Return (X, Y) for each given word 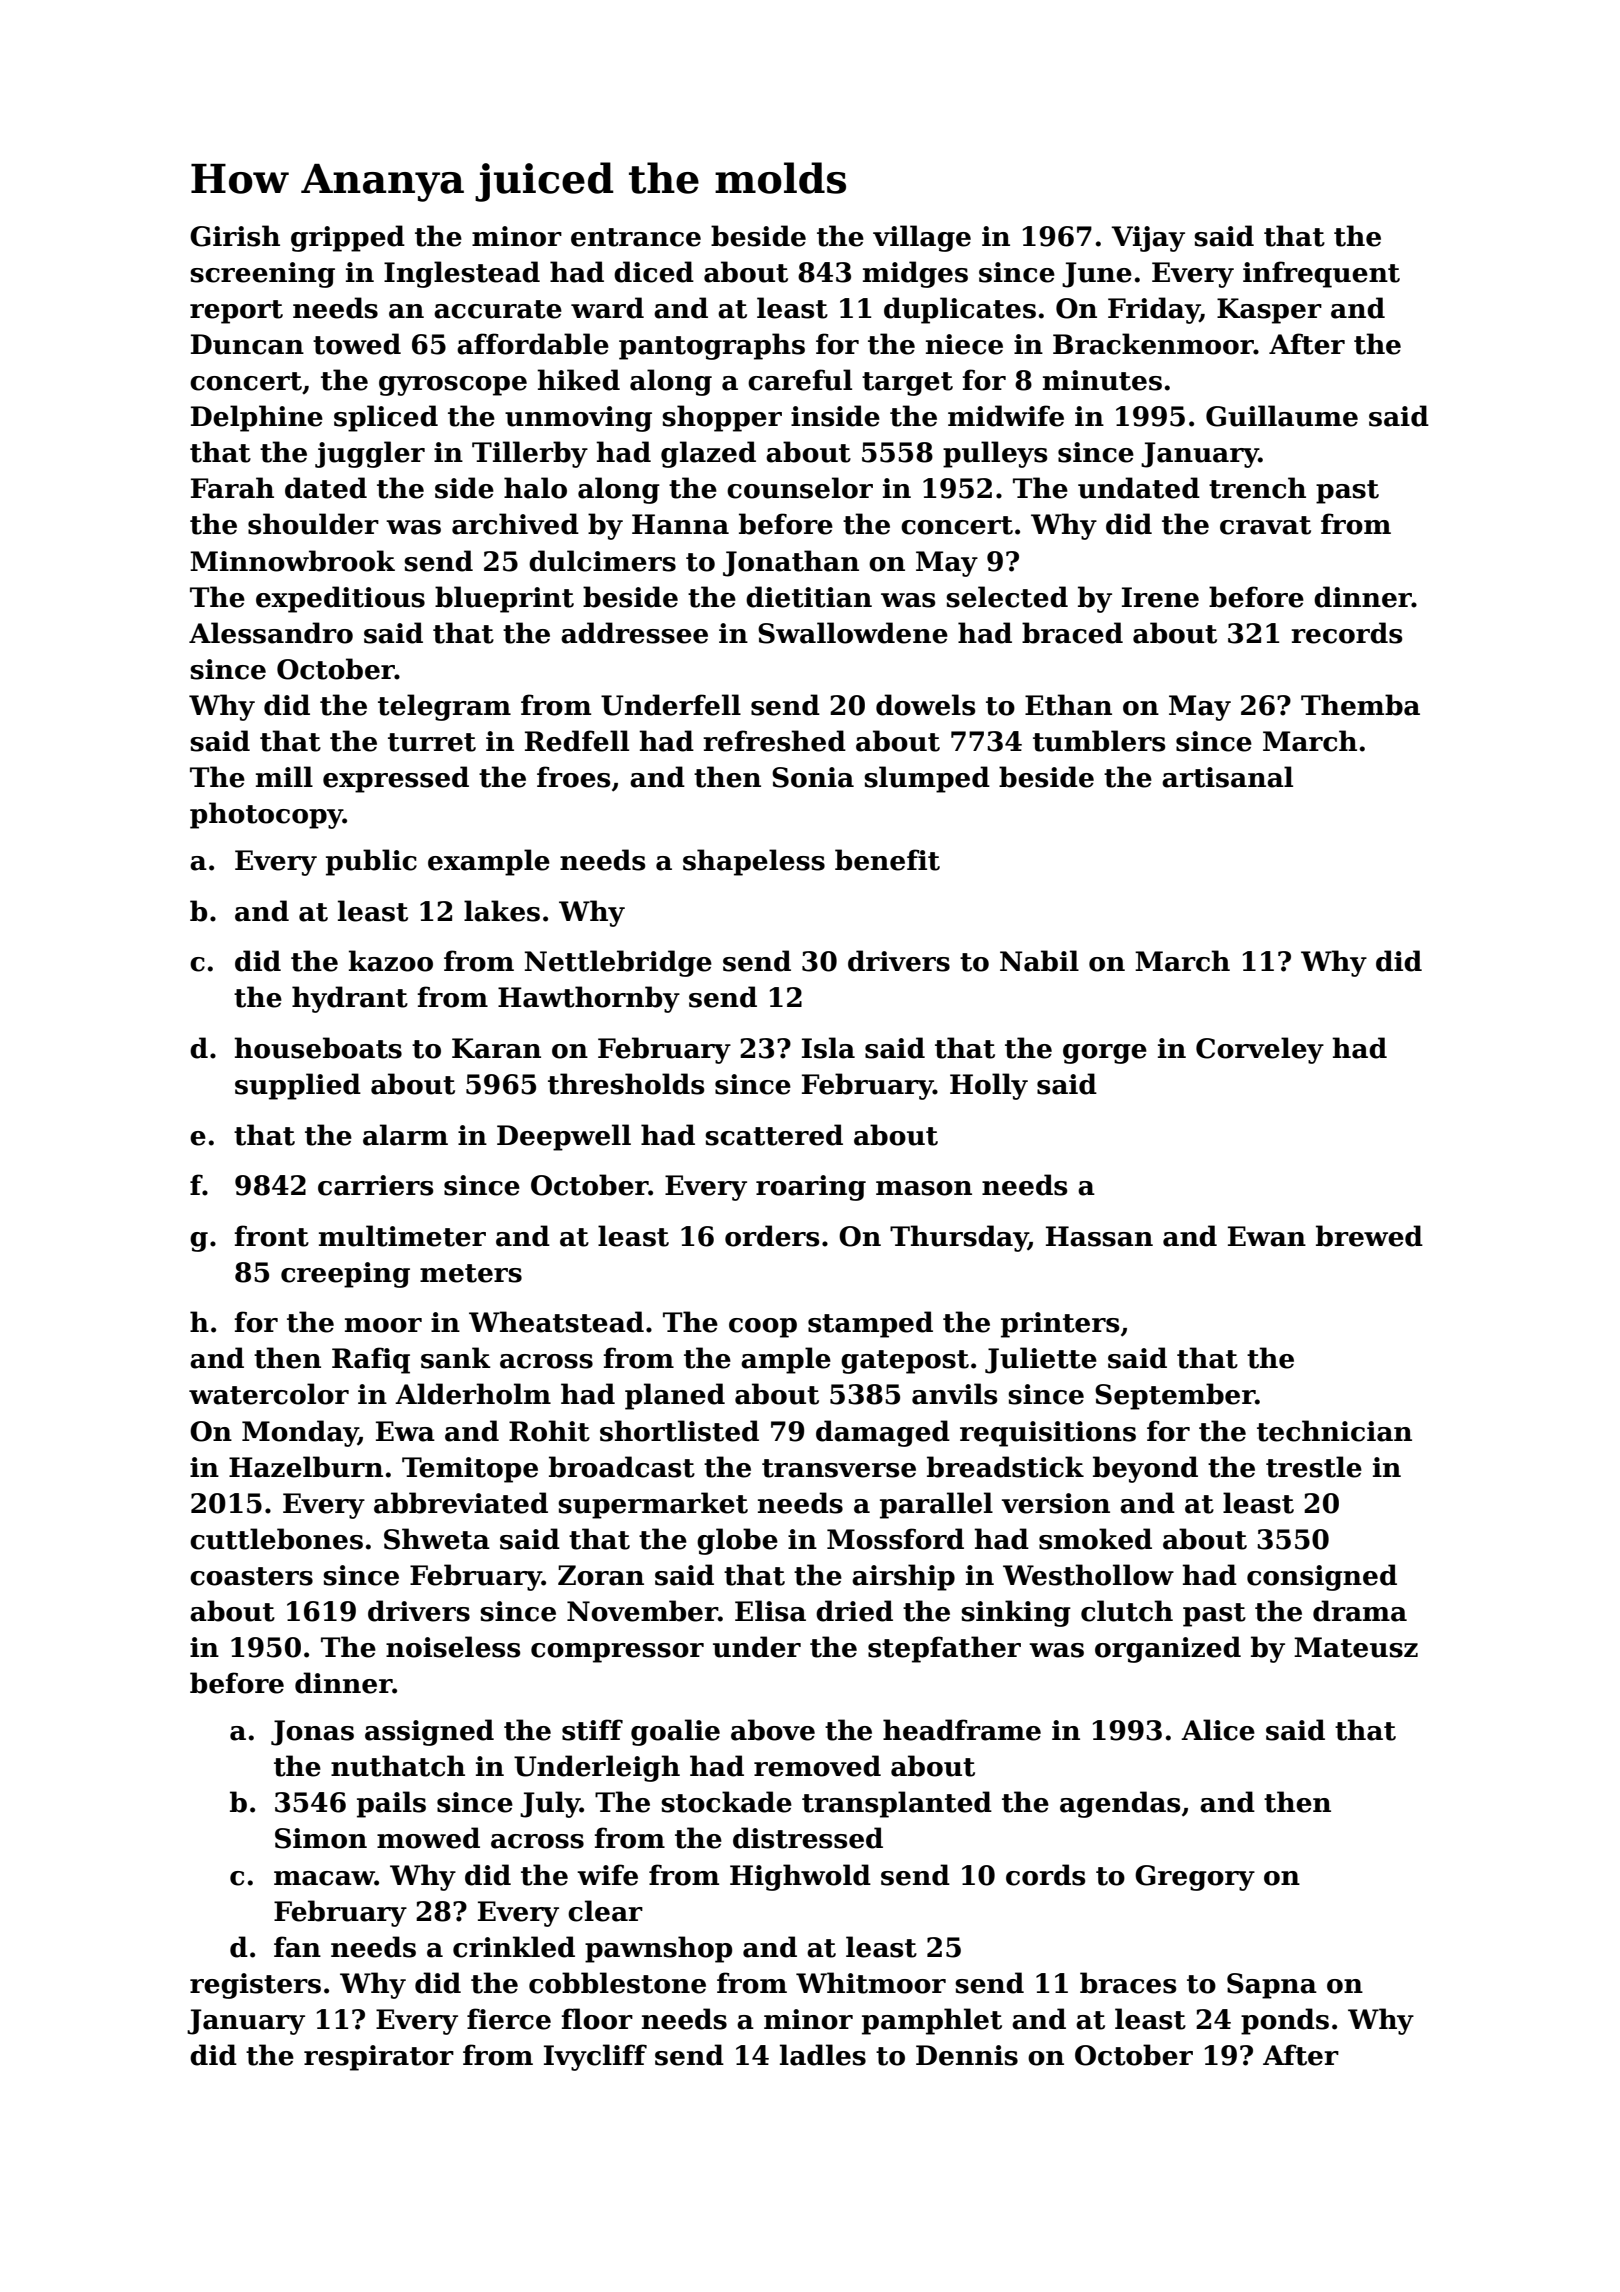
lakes (502, 911)
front (271, 1236)
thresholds (626, 1084)
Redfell (577, 741)
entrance (636, 237)
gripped (348, 238)
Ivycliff (595, 2057)
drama (1360, 1611)
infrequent (1321, 274)
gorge (1105, 1054)
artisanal (1227, 777)
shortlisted (679, 1431)
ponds (1285, 2021)
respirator (379, 2058)
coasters (251, 1576)
